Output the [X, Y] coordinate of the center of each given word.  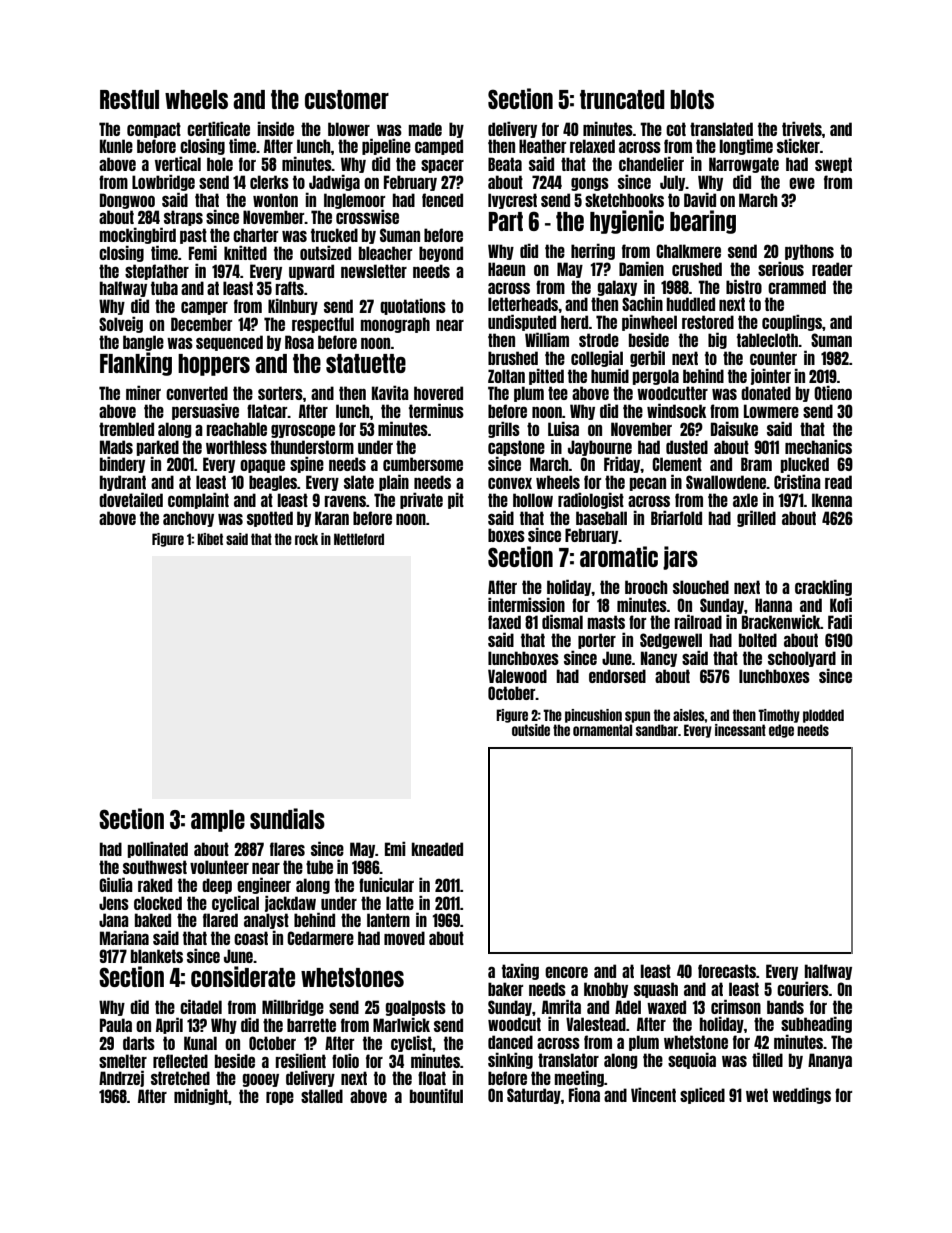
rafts [290, 288]
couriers [803, 988]
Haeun [506, 269]
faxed [504, 622]
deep [217, 886]
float [432, 1078]
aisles [689, 715]
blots [692, 99]
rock [306, 539]
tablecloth [767, 340]
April [169, 1025]
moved [404, 938]
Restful [129, 99]
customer [347, 99]
